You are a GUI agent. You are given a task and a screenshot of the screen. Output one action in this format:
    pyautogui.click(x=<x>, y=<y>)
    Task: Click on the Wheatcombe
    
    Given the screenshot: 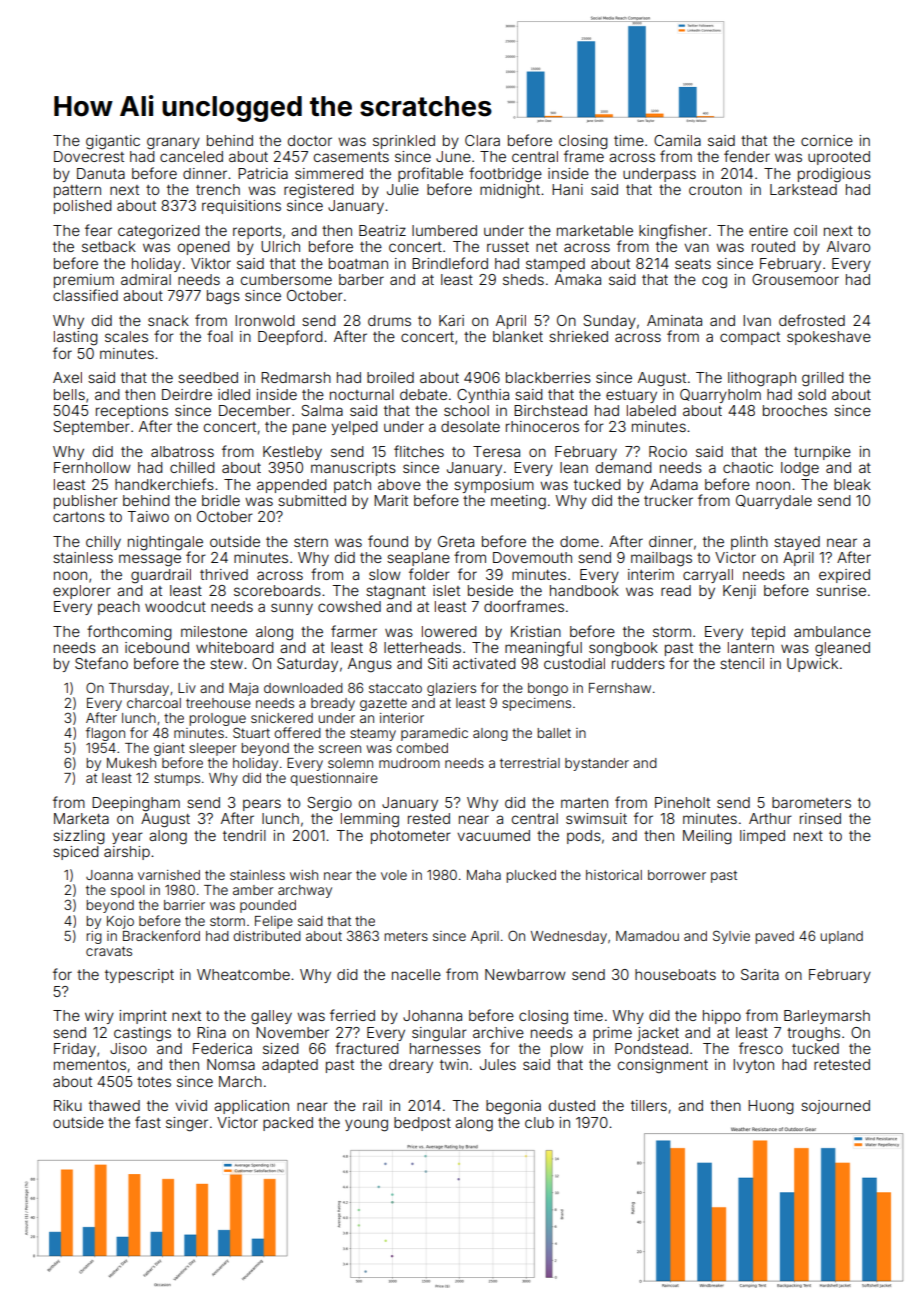 What is the action you would take?
    pyautogui.click(x=243, y=974)
